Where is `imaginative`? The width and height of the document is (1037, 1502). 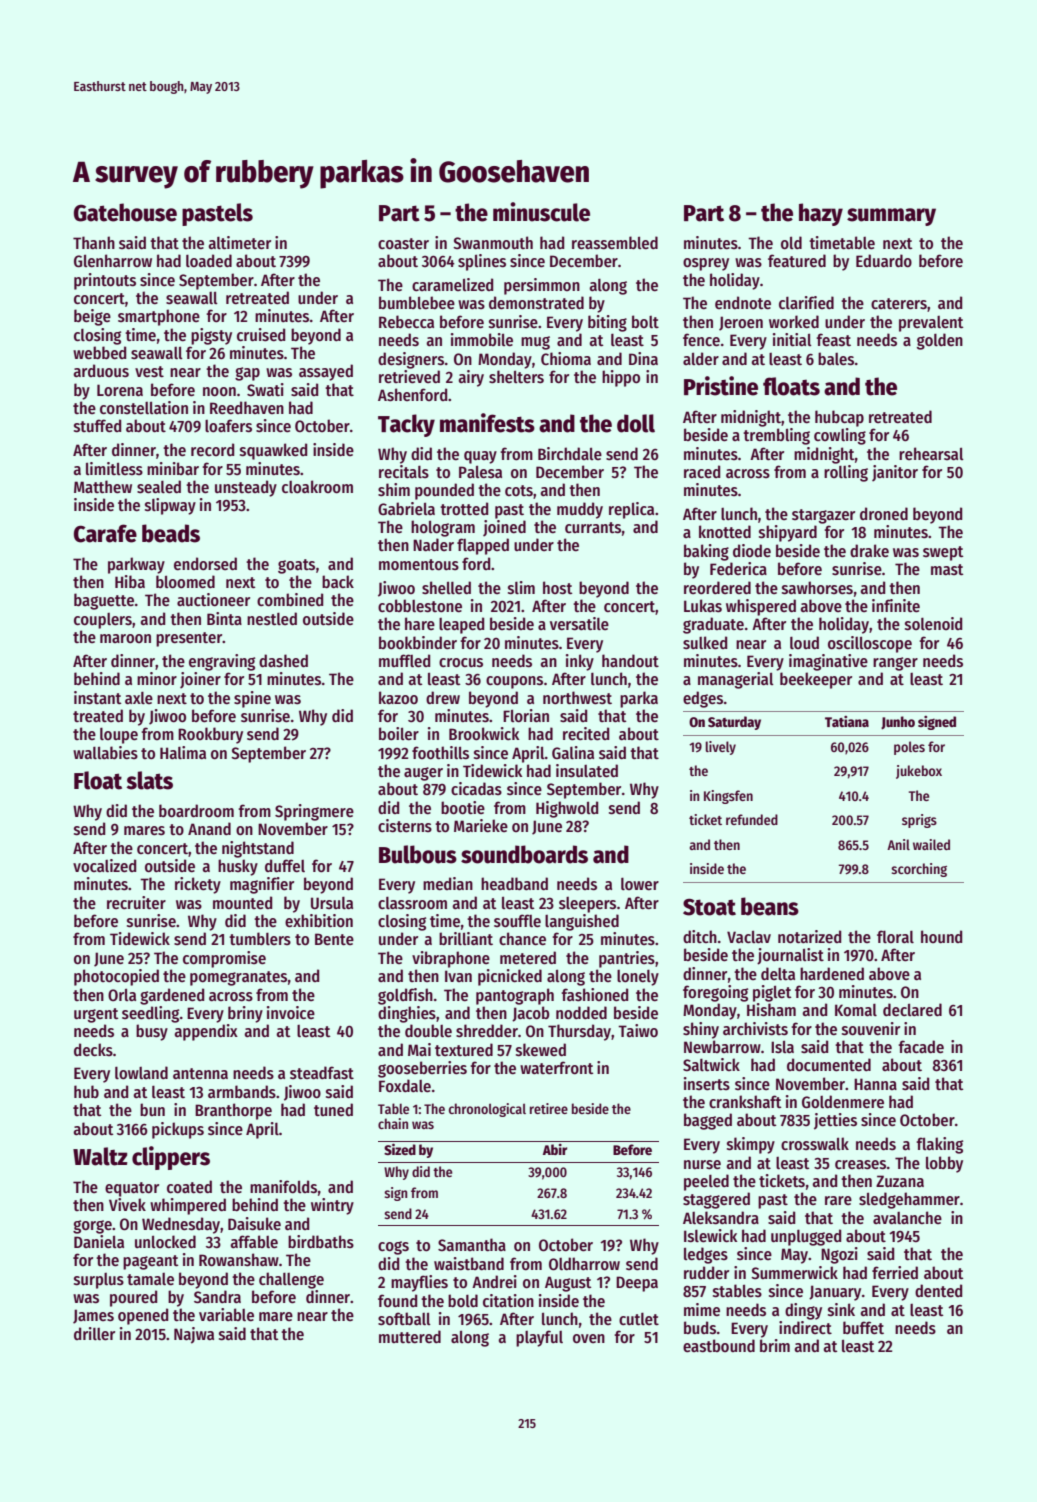
imaginative is located at coordinates (828, 662).
